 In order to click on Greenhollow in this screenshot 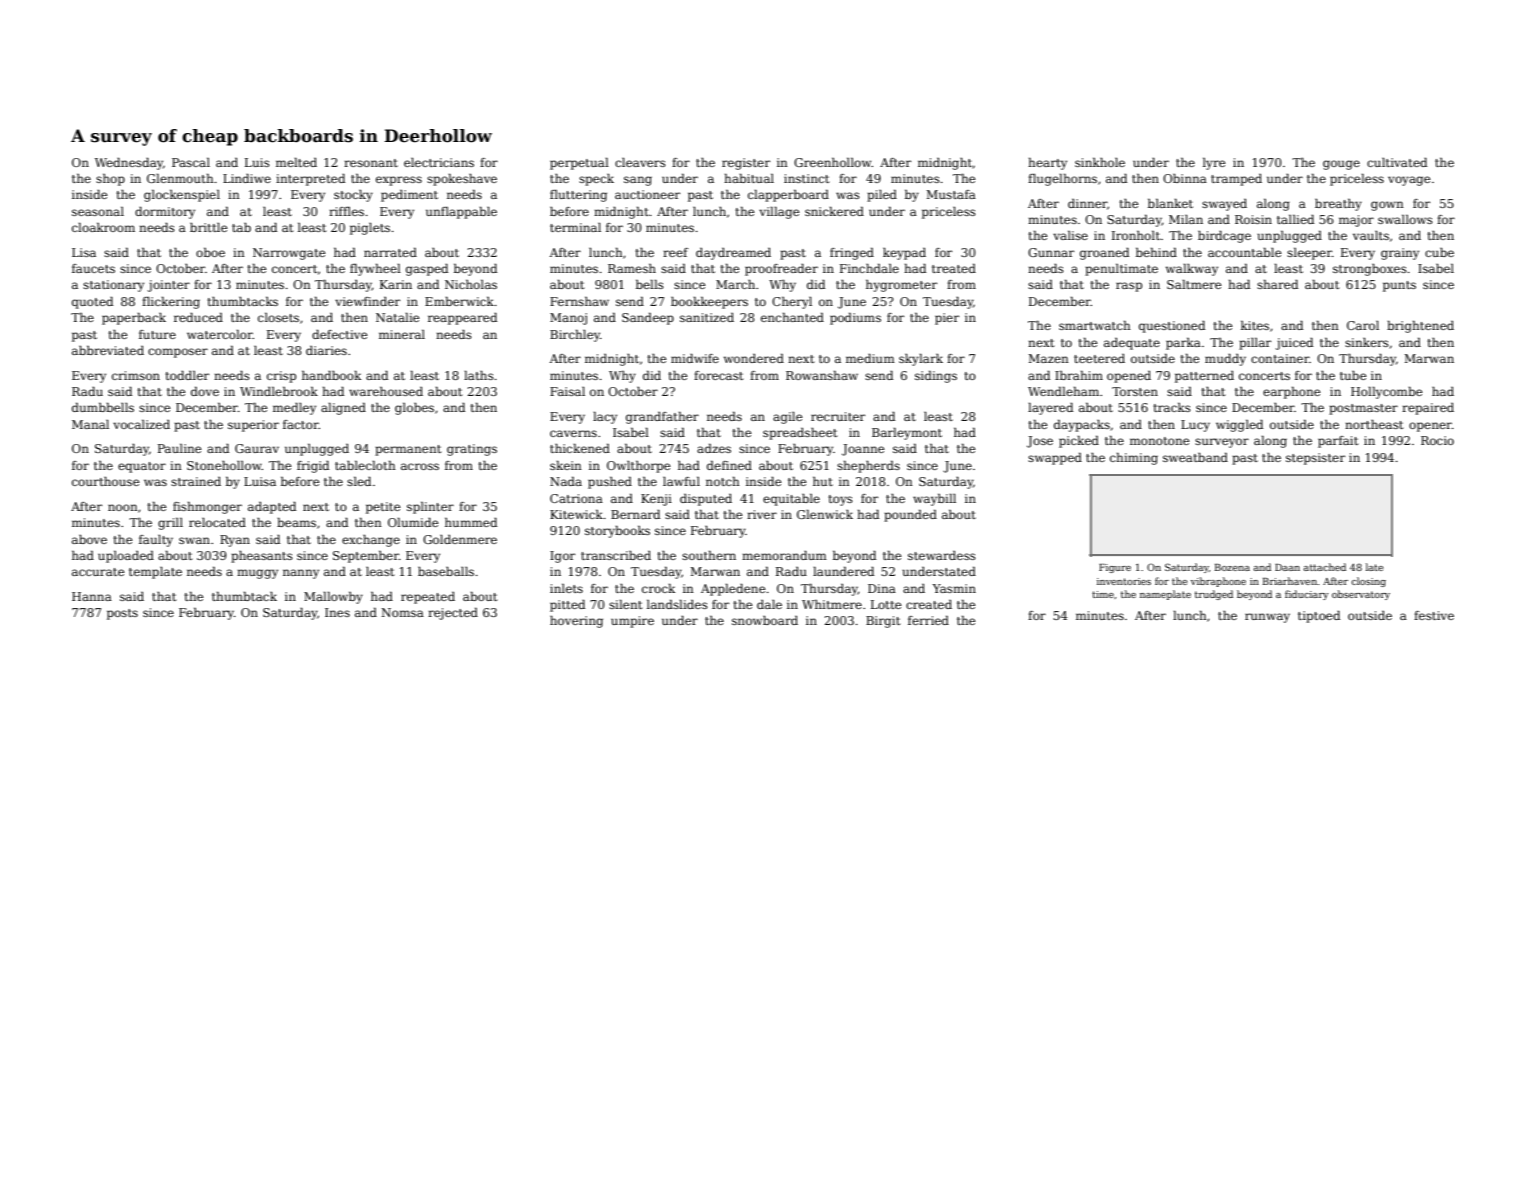, I will do `click(833, 162)`.
